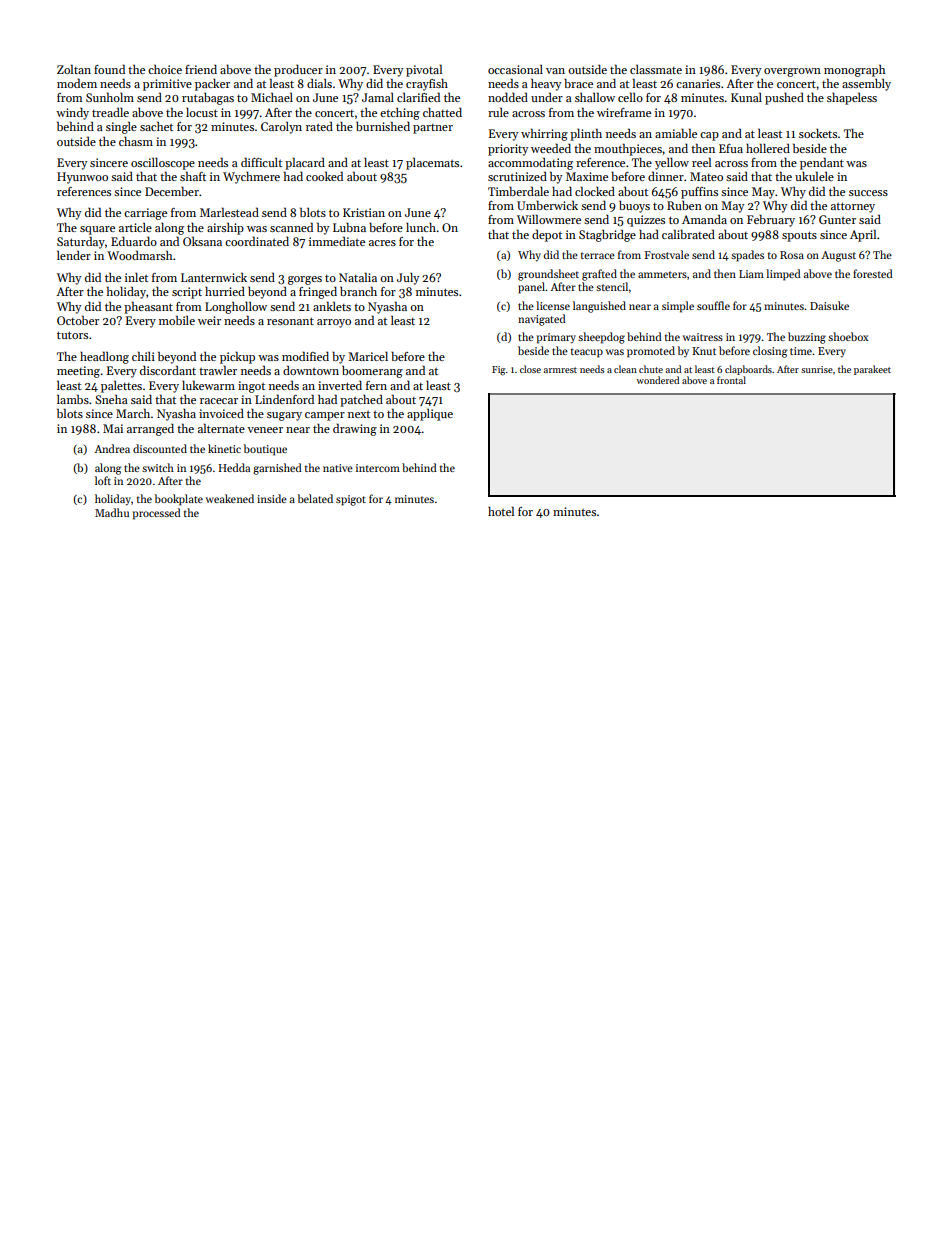  Describe the element at coordinates (713, 305) in the screenshot. I see `souffle` at that location.
